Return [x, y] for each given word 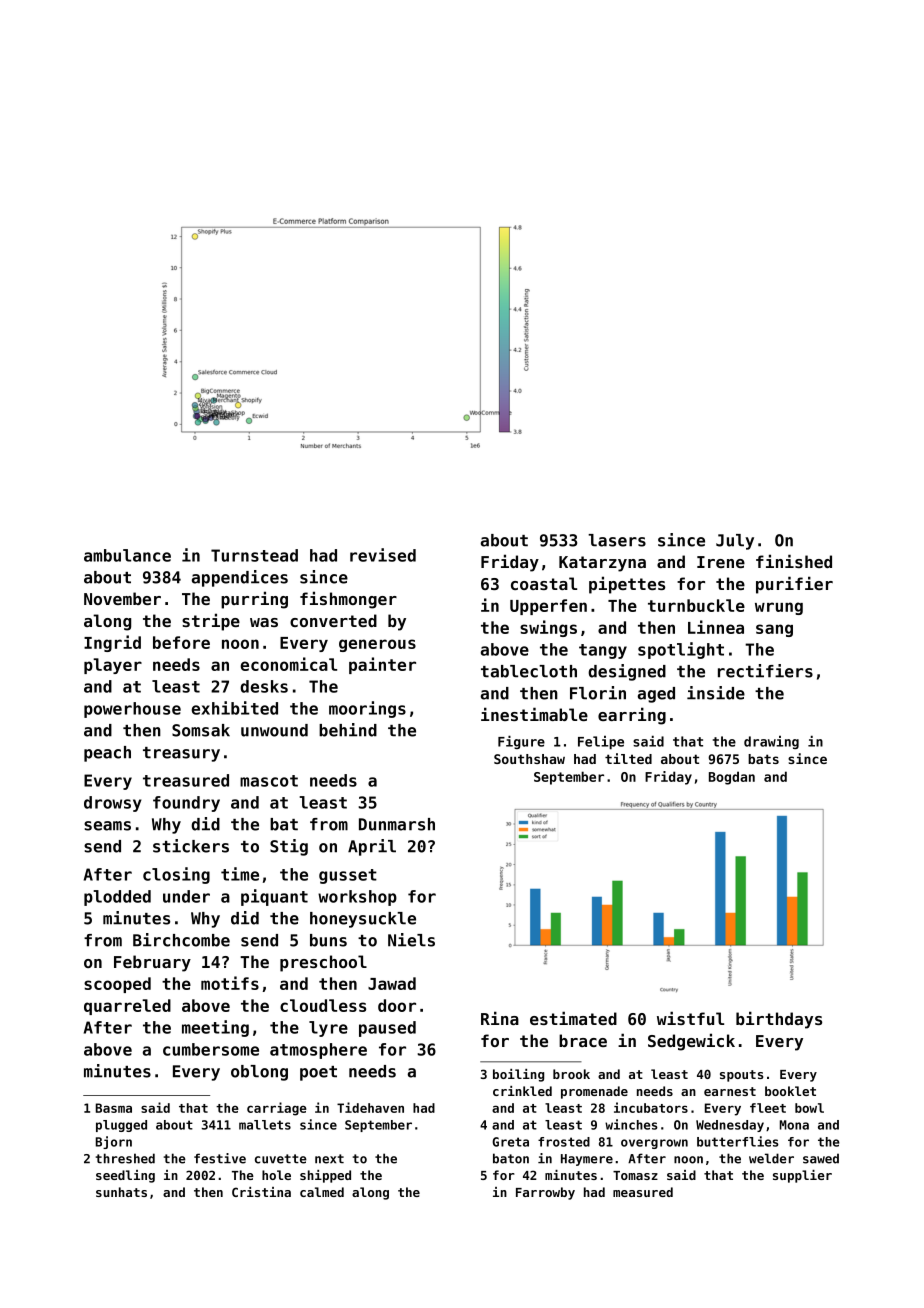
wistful [690, 1018]
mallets [265, 1125]
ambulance [127, 555]
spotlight [681, 650]
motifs [230, 983]
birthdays [779, 1020]
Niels [411, 940]
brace [583, 1040]
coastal [544, 583]
